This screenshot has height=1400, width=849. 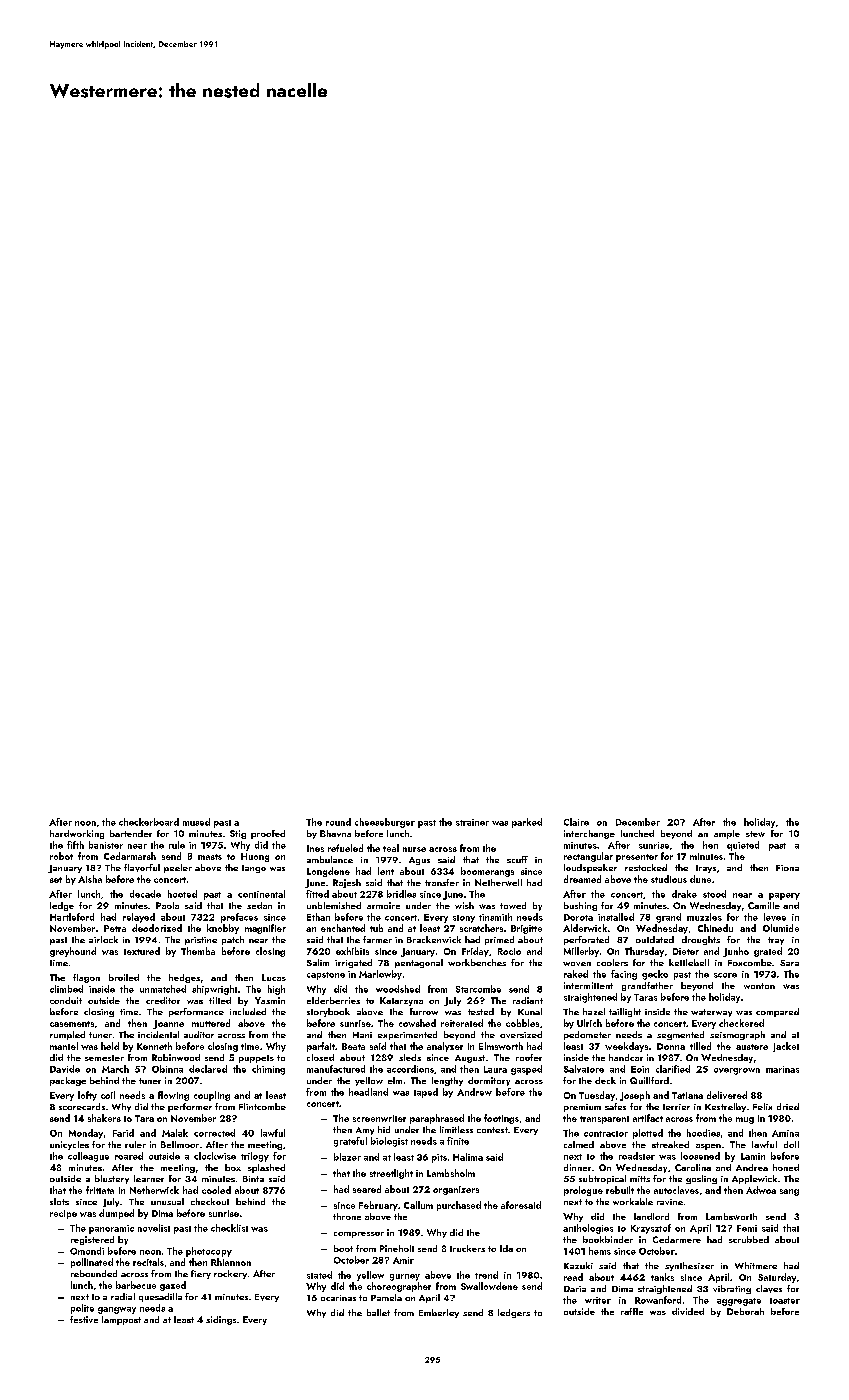 What do you see at coordinates (223, 929) in the screenshot?
I see `knobby` at bounding box center [223, 929].
